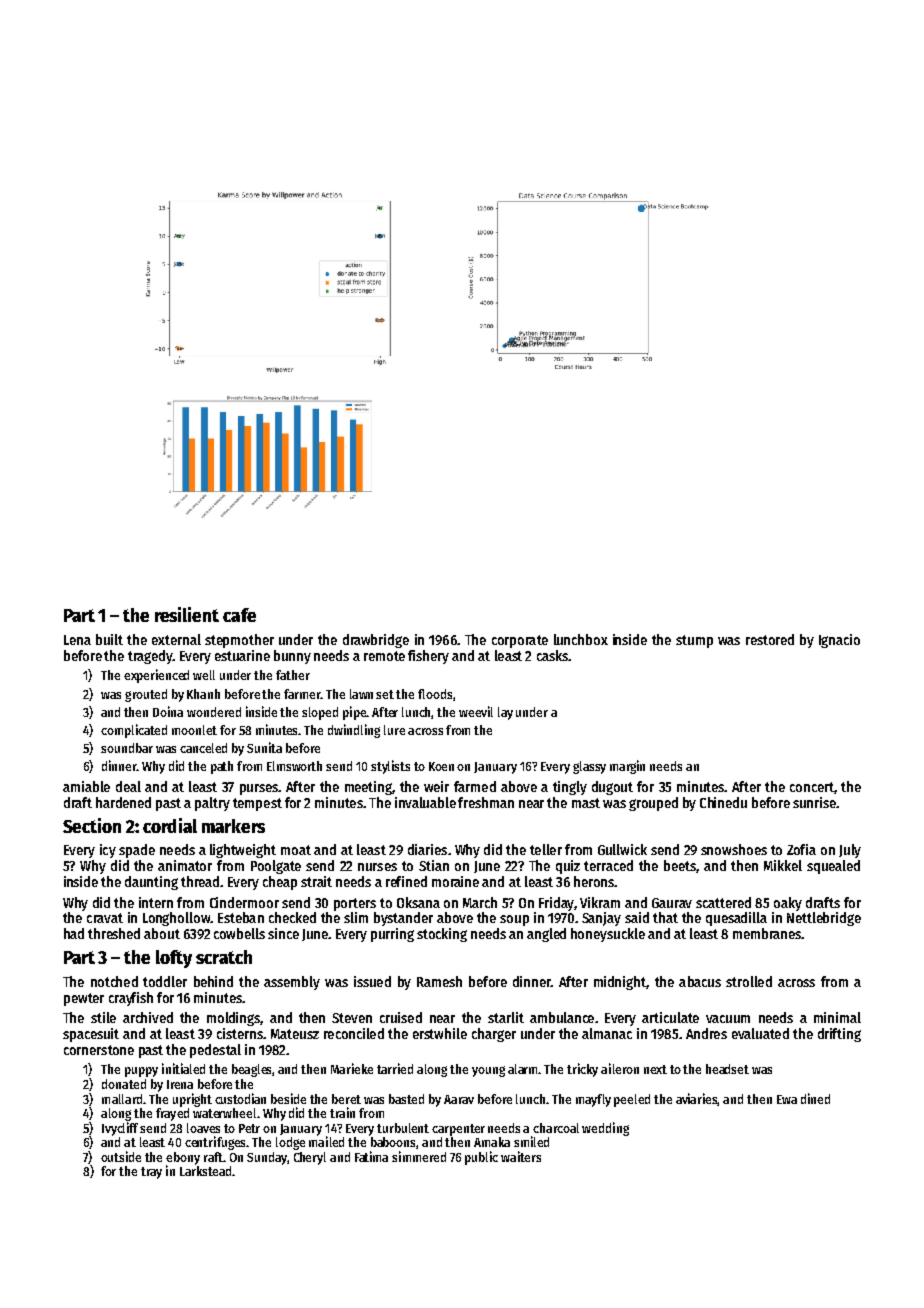 Image resolution: width=924 pixels, height=1308 pixels. I want to click on Zofia, so click(801, 849).
